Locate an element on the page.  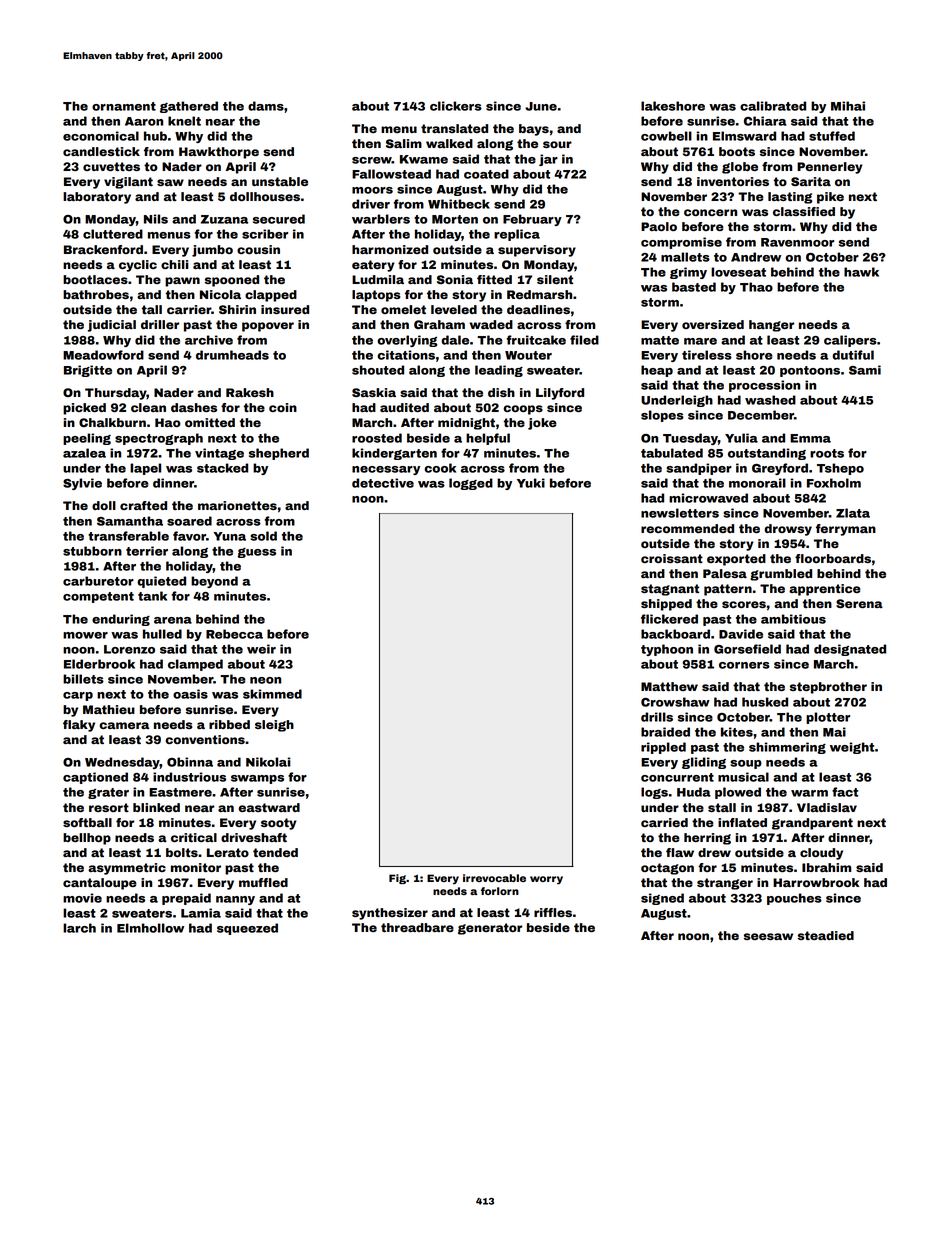
economical is located at coordinates (101, 136).
